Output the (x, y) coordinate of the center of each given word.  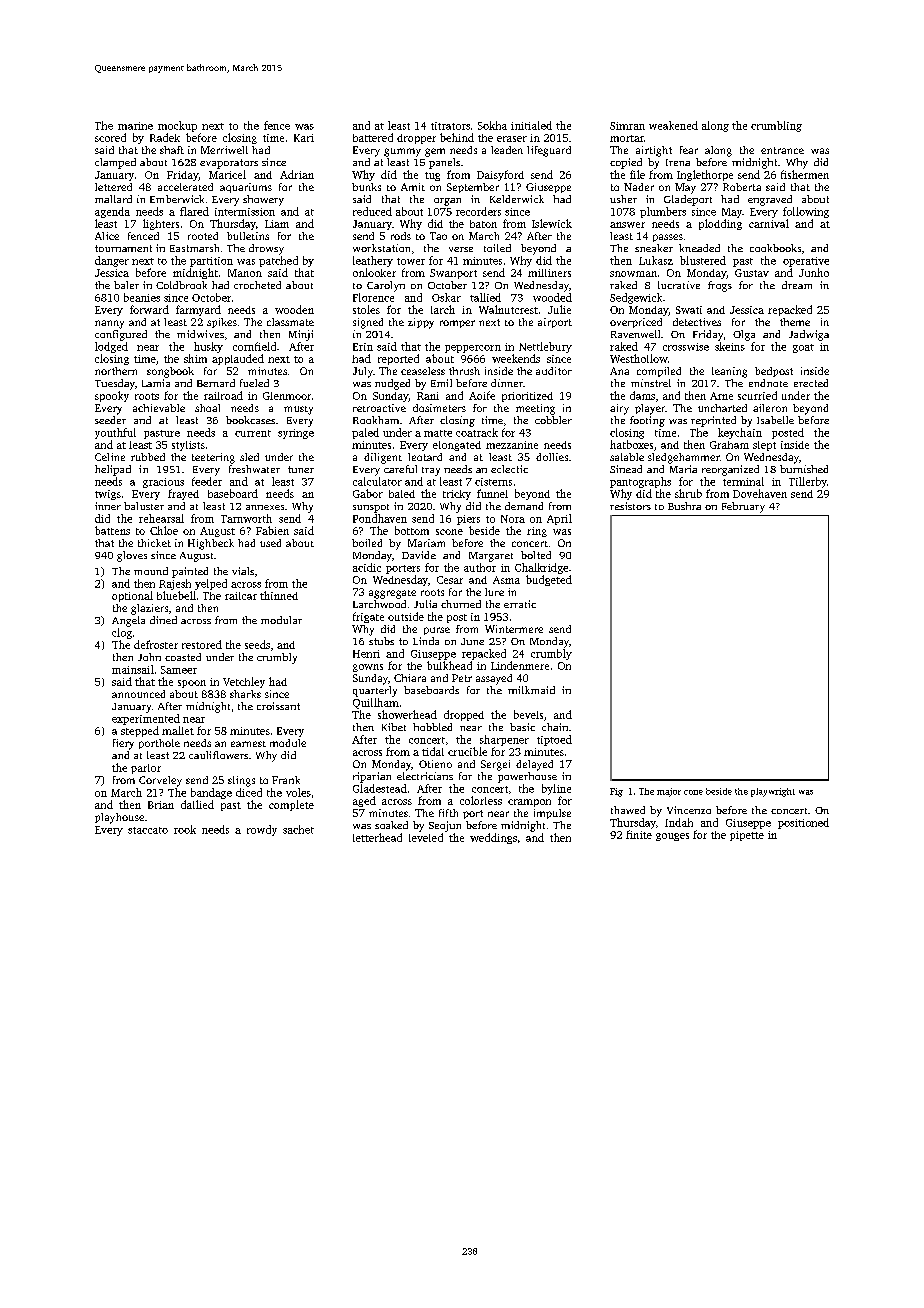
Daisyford (500, 175)
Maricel (227, 174)
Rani (428, 396)
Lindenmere (520, 665)
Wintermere (514, 629)
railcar (241, 596)
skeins (730, 346)
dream (797, 285)
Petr (462, 678)
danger (112, 261)
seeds (257, 644)
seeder (110, 420)
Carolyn (386, 286)
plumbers (663, 212)
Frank (286, 780)
